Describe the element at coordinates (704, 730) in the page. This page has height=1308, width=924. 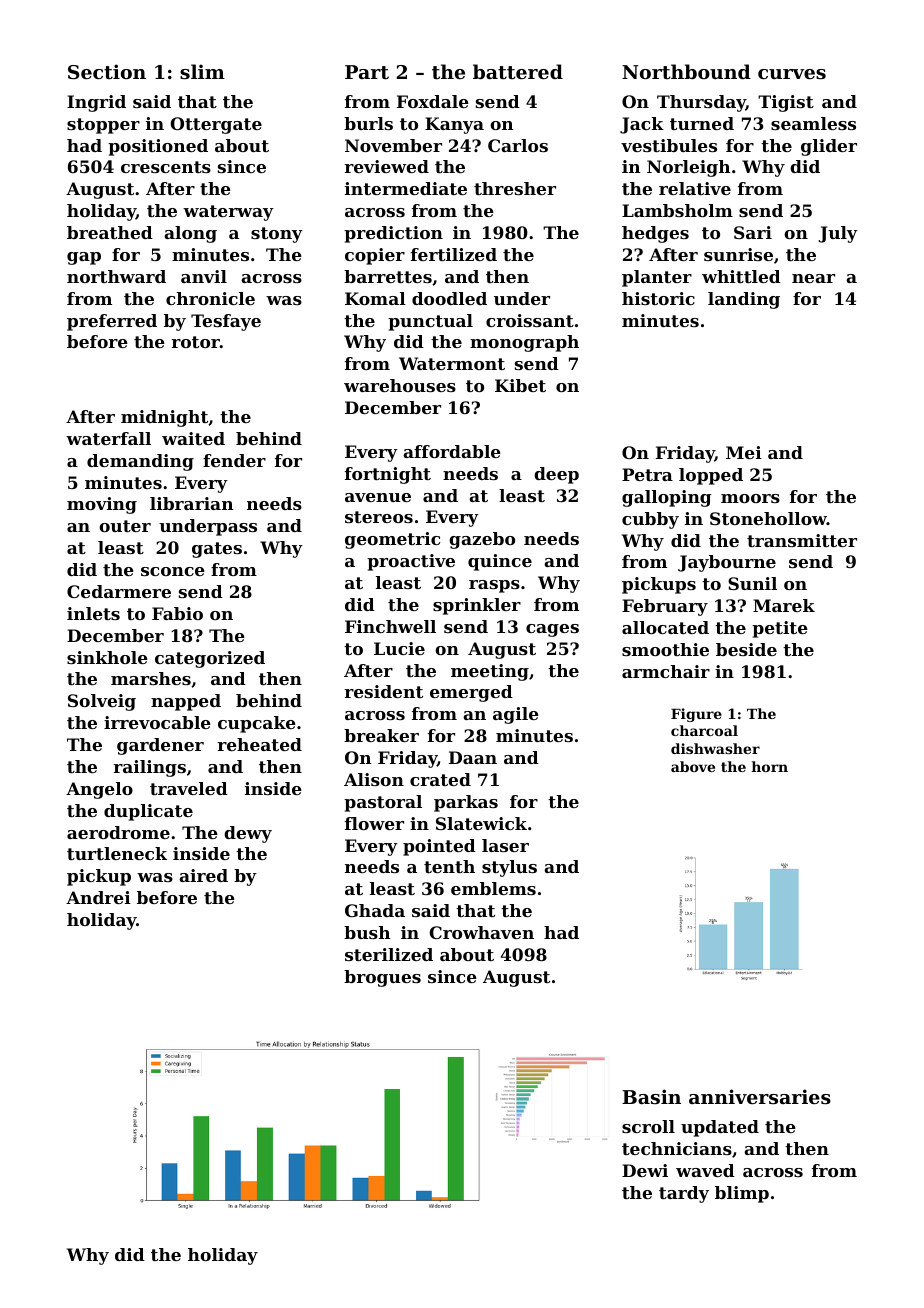
I see `charcoal` at that location.
